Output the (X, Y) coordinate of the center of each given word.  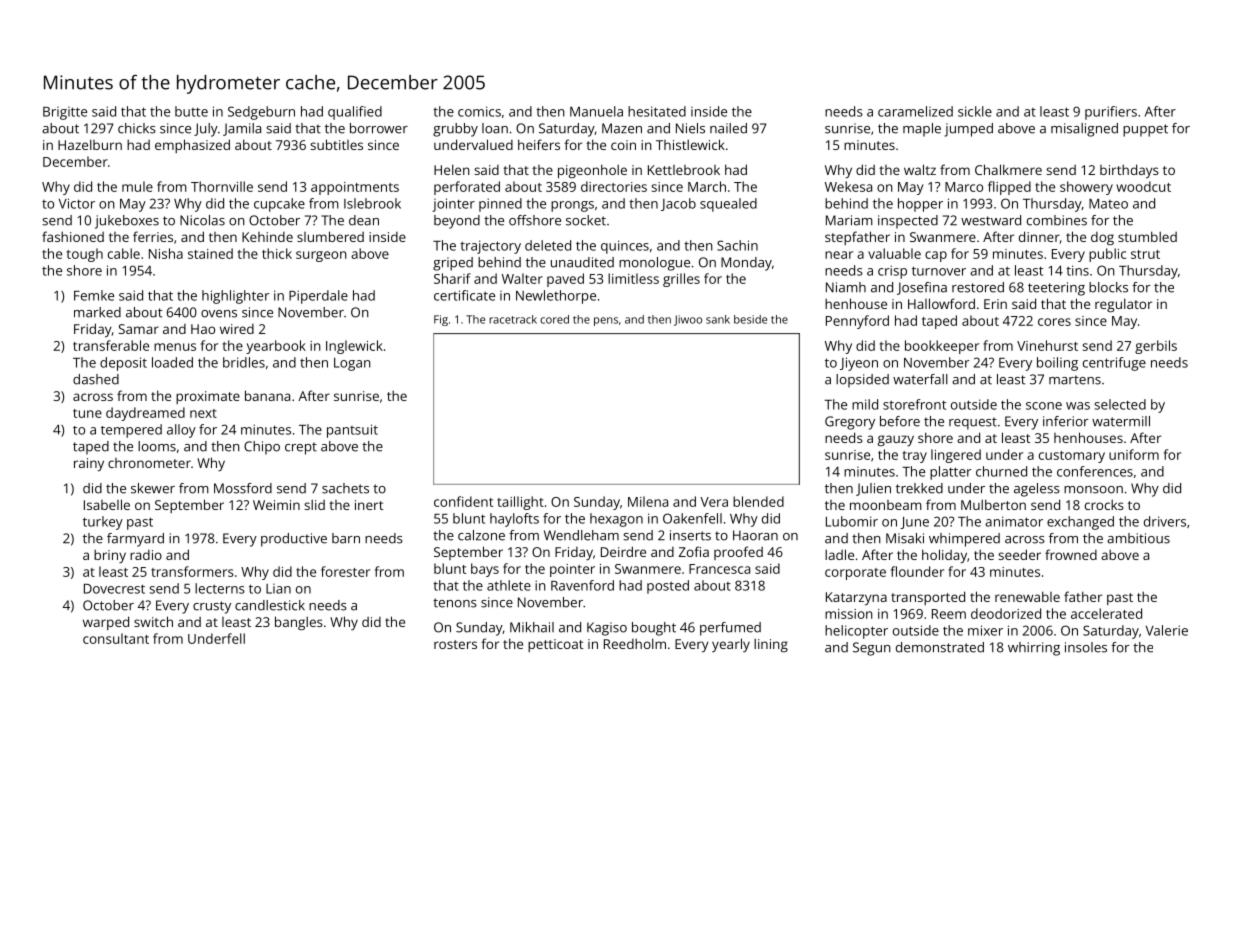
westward (991, 220)
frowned (1071, 554)
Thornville (222, 186)
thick (277, 253)
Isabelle (107, 504)
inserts (690, 535)
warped (106, 623)
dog (1102, 238)
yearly (731, 645)
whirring (1034, 649)
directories (614, 186)
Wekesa (848, 186)
